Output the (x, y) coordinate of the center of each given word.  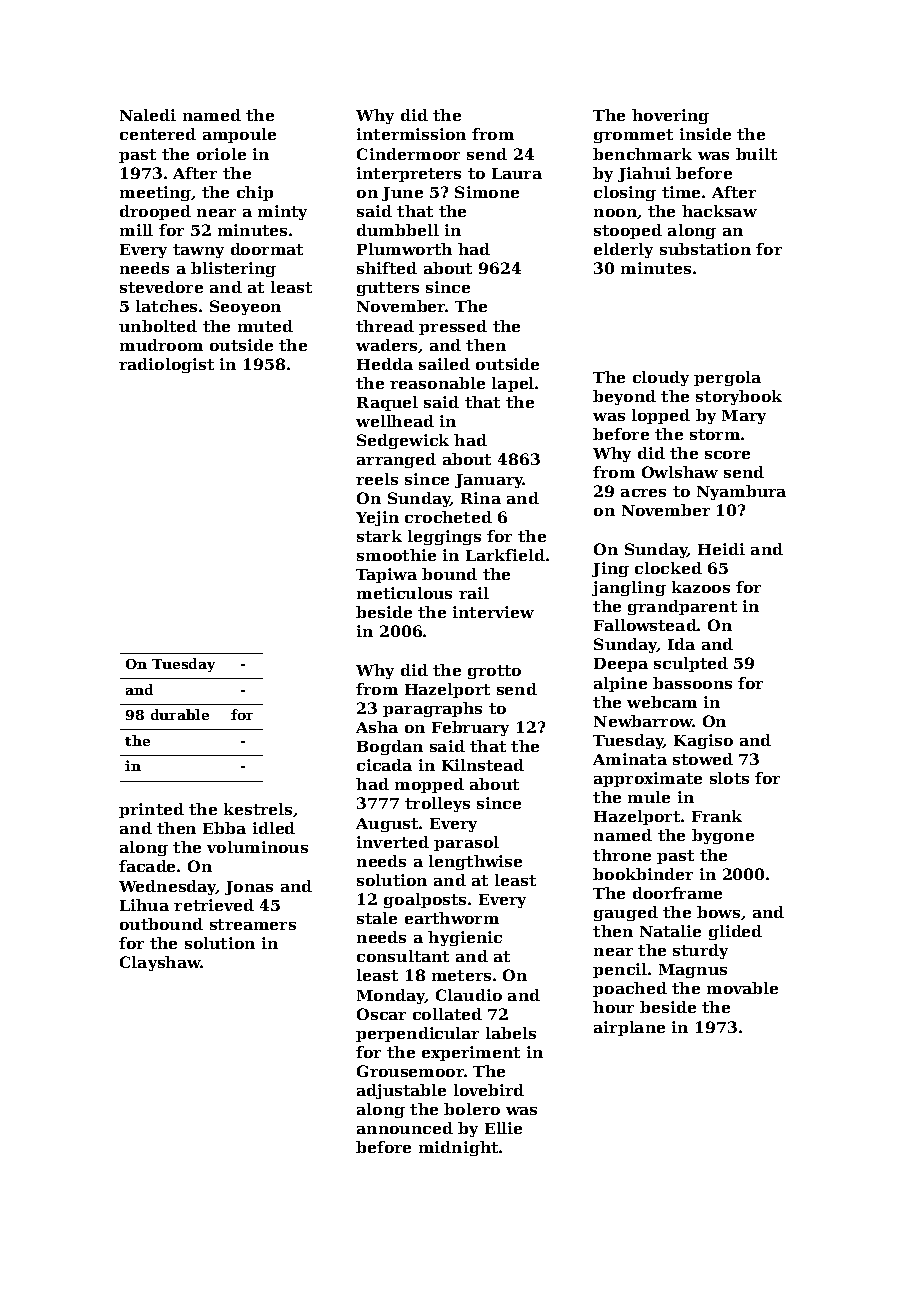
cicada (384, 765)
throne (622, 855)
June (402, 194)
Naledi (148, 115)
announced (405, 1128)
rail (474, 593)
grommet (633, 136)
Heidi (721, 549)
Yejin (377, 518)
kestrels (258, 809)
